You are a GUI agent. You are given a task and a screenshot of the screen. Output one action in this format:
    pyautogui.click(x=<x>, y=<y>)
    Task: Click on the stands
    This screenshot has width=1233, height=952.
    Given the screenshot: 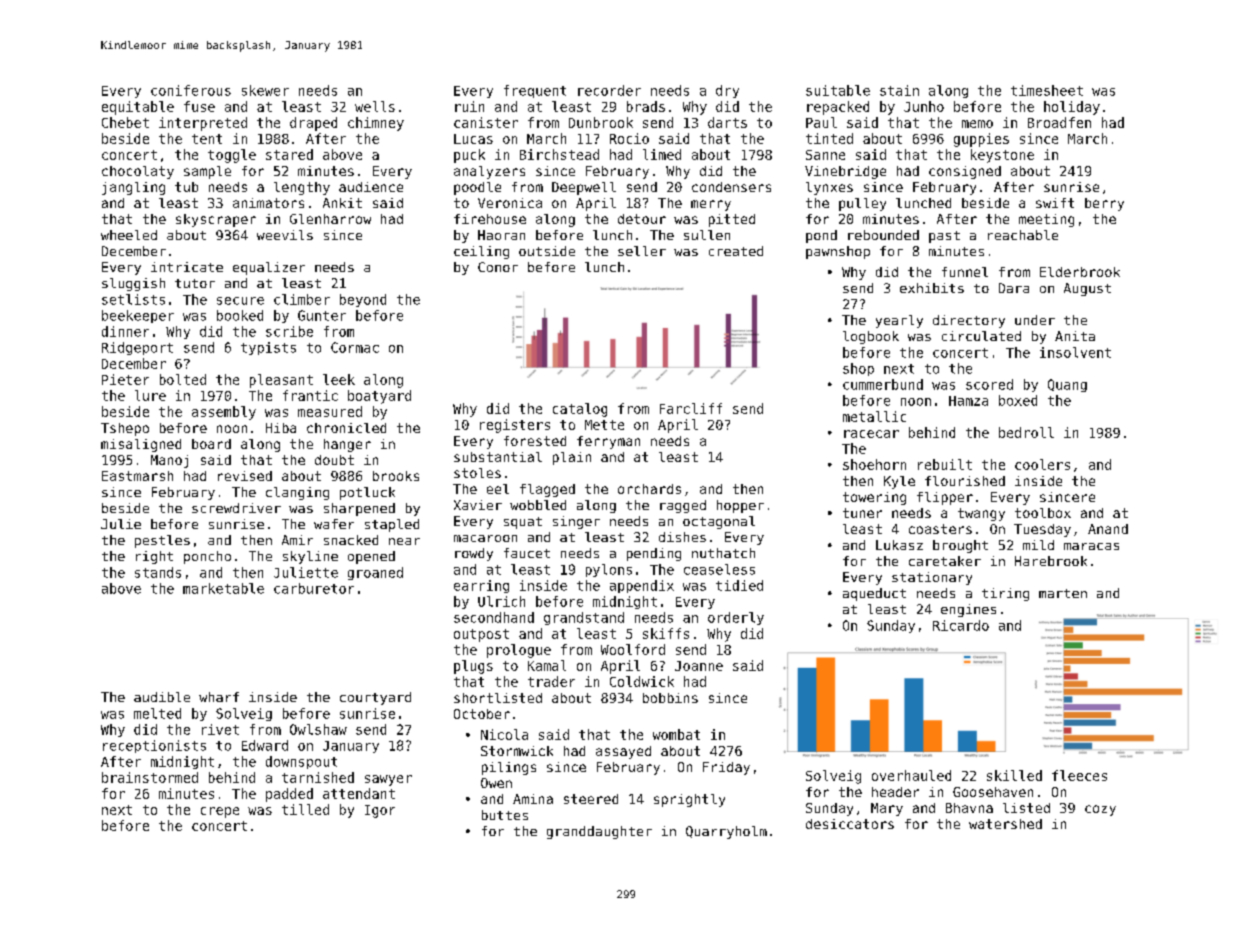 What is the action you would take?
    pyautogui.click(x=158, y=572)
